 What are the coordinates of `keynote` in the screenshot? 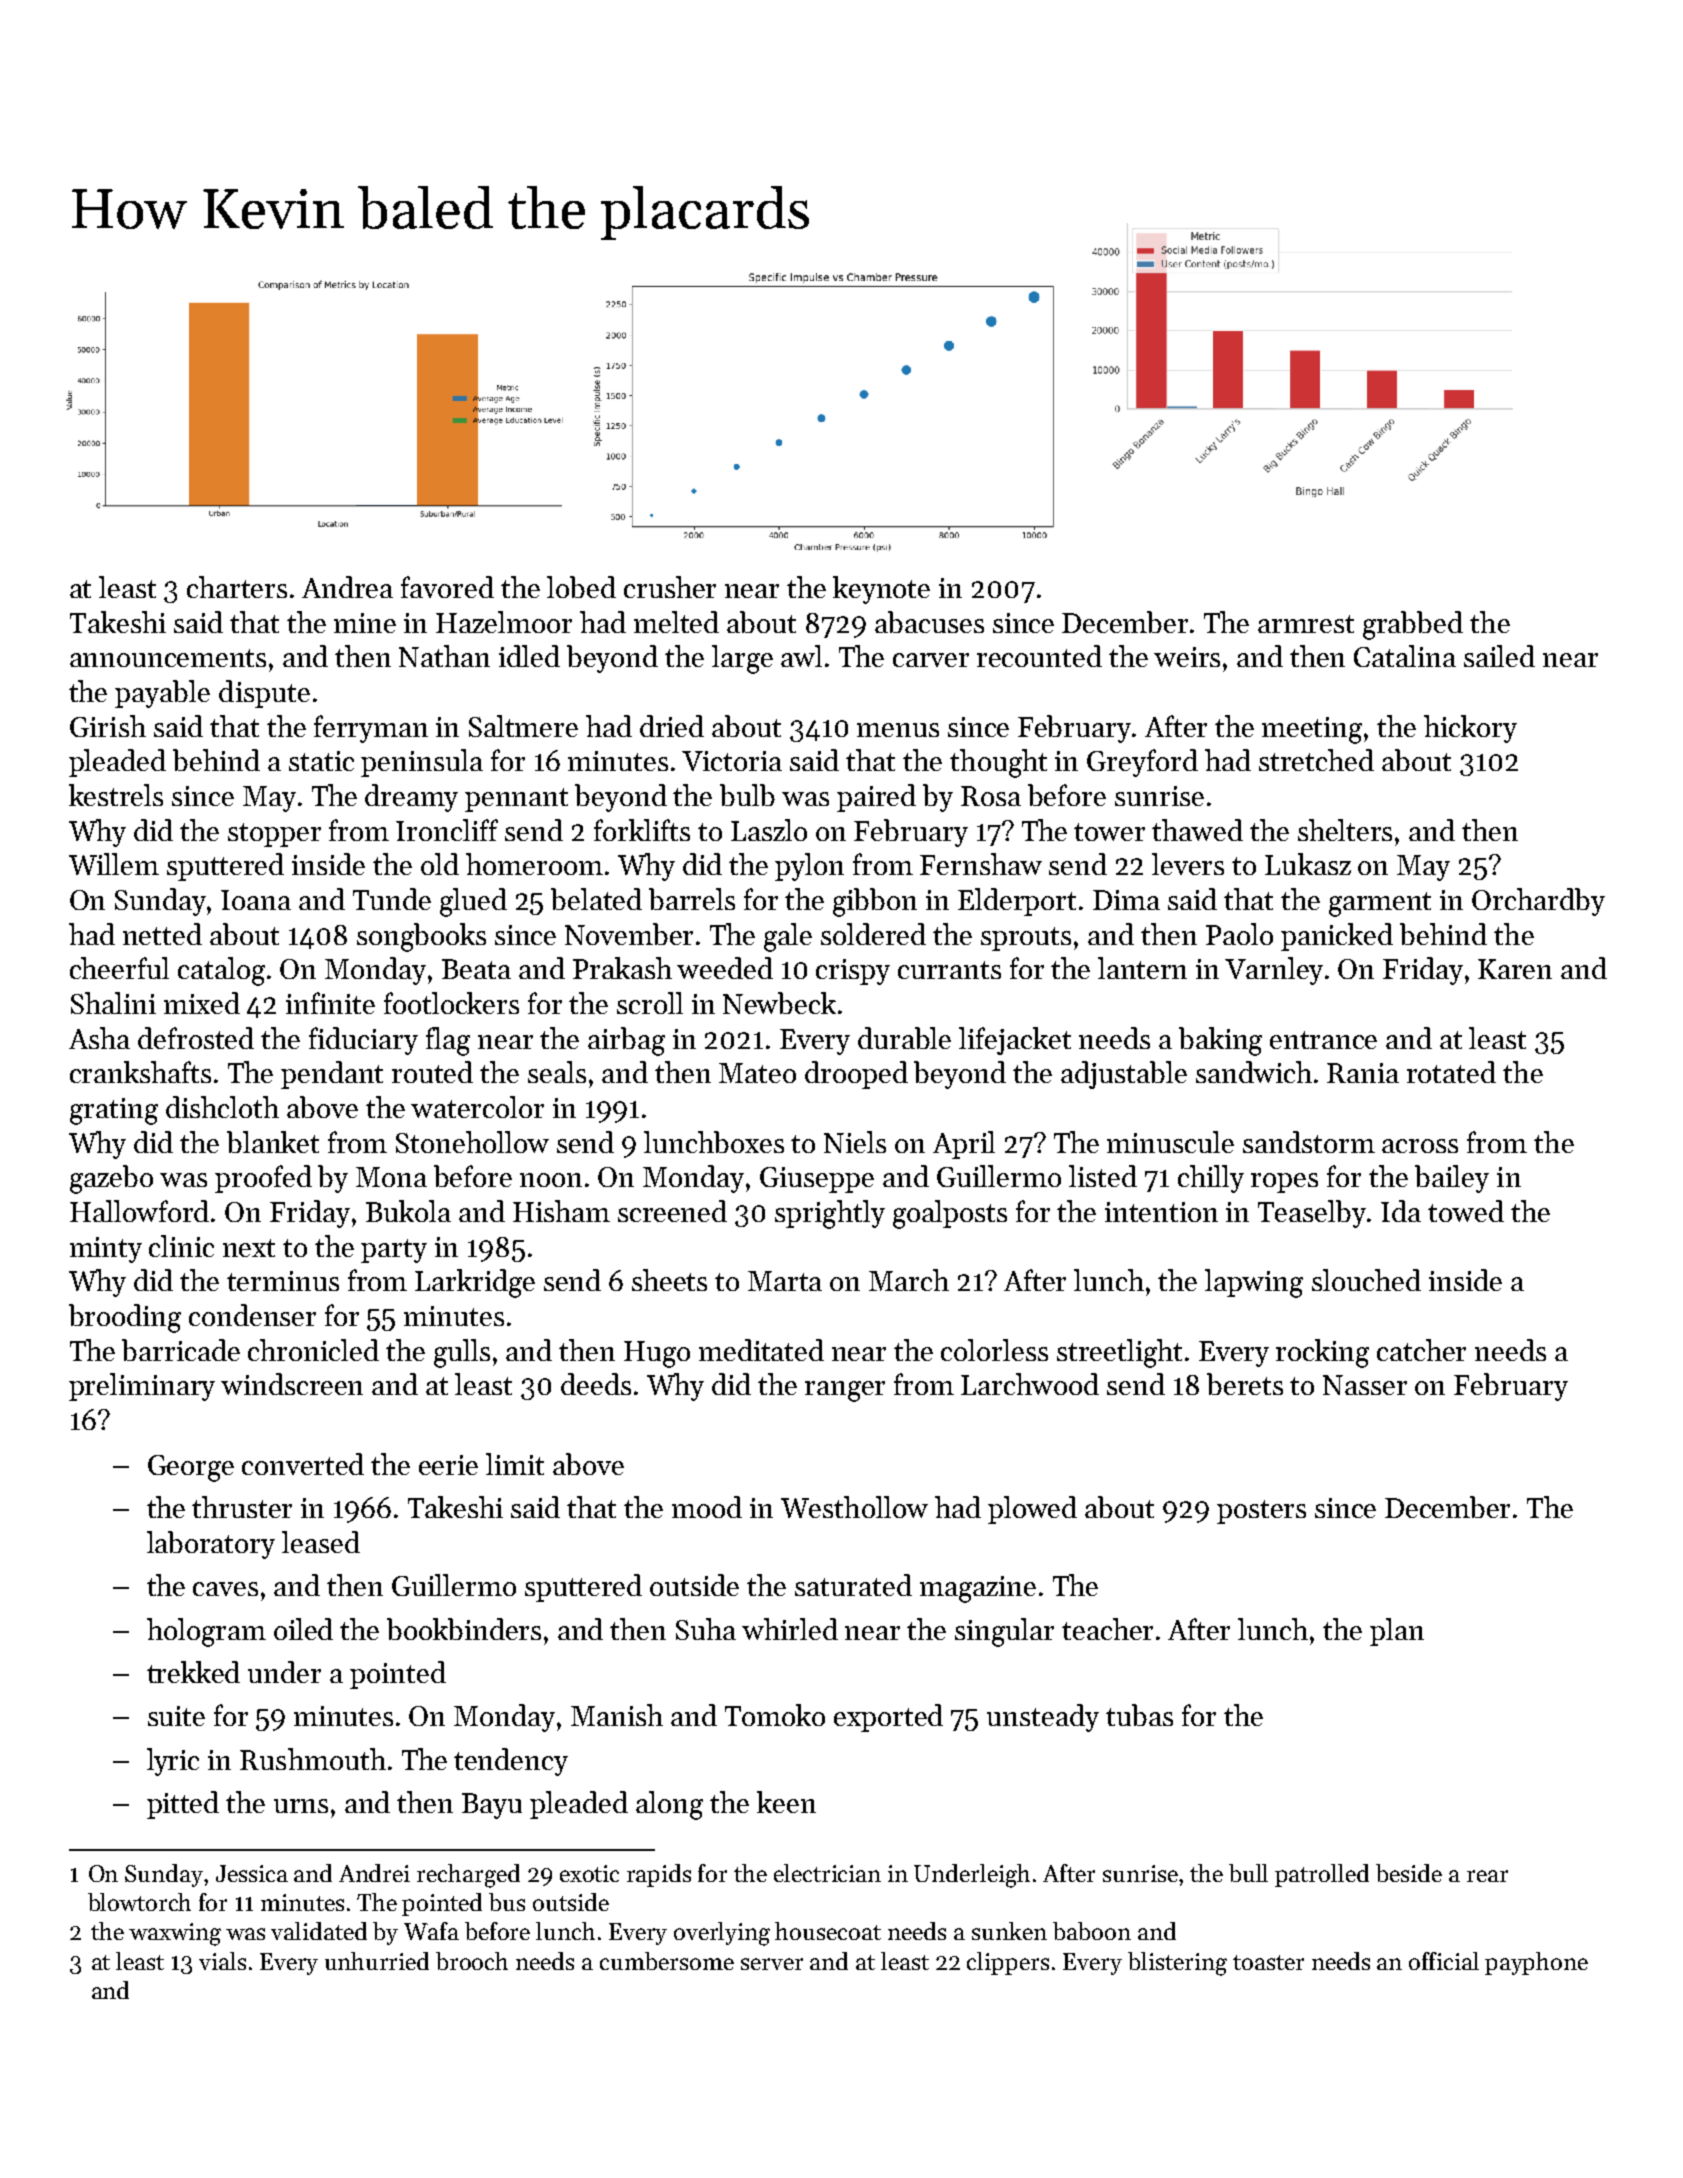 It's located at (881, 590).
